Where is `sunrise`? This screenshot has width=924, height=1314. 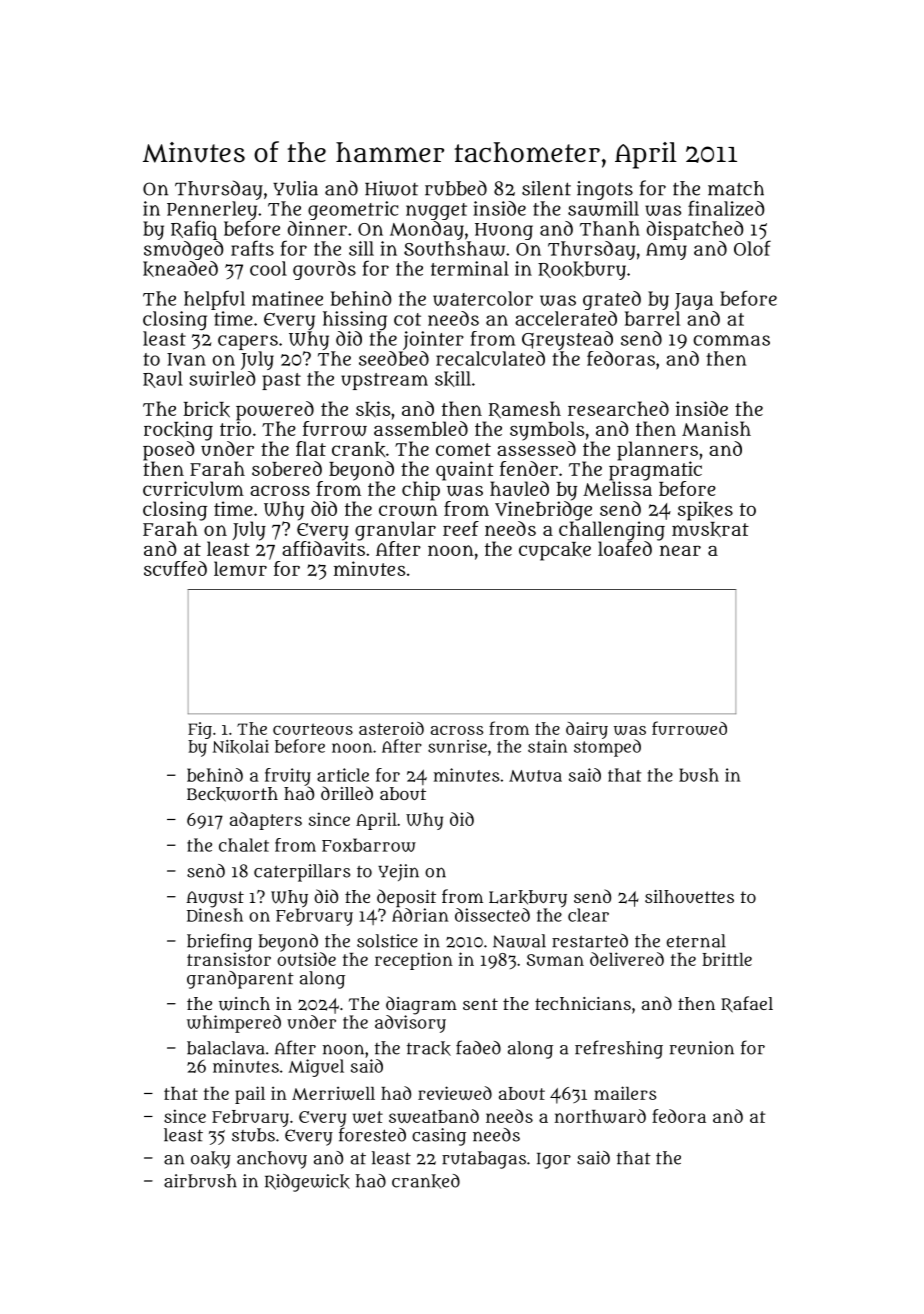 sunrise is located at coordinates (457, 746).
